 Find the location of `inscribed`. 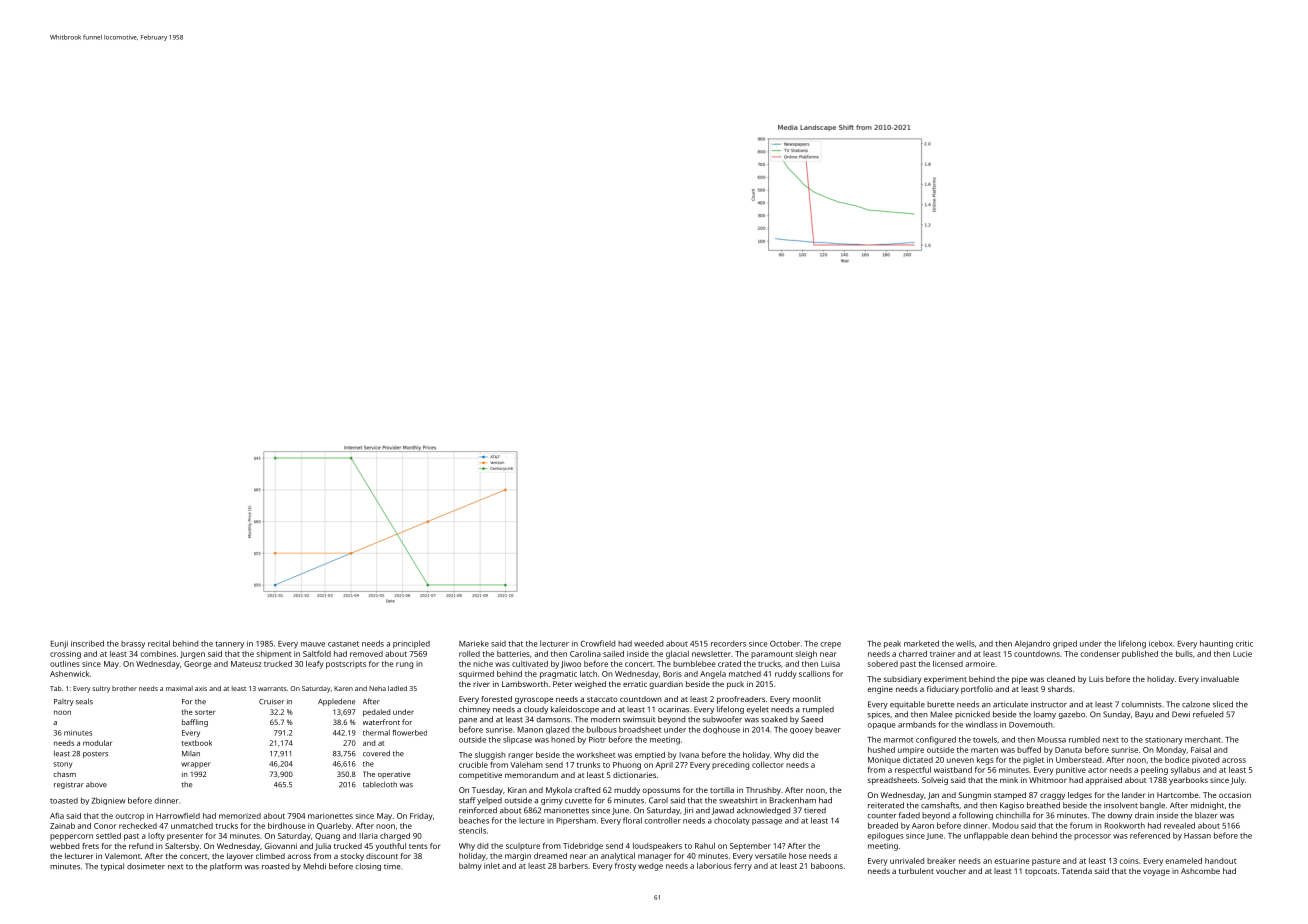

inscribed is located at coordinates (87, 643).
